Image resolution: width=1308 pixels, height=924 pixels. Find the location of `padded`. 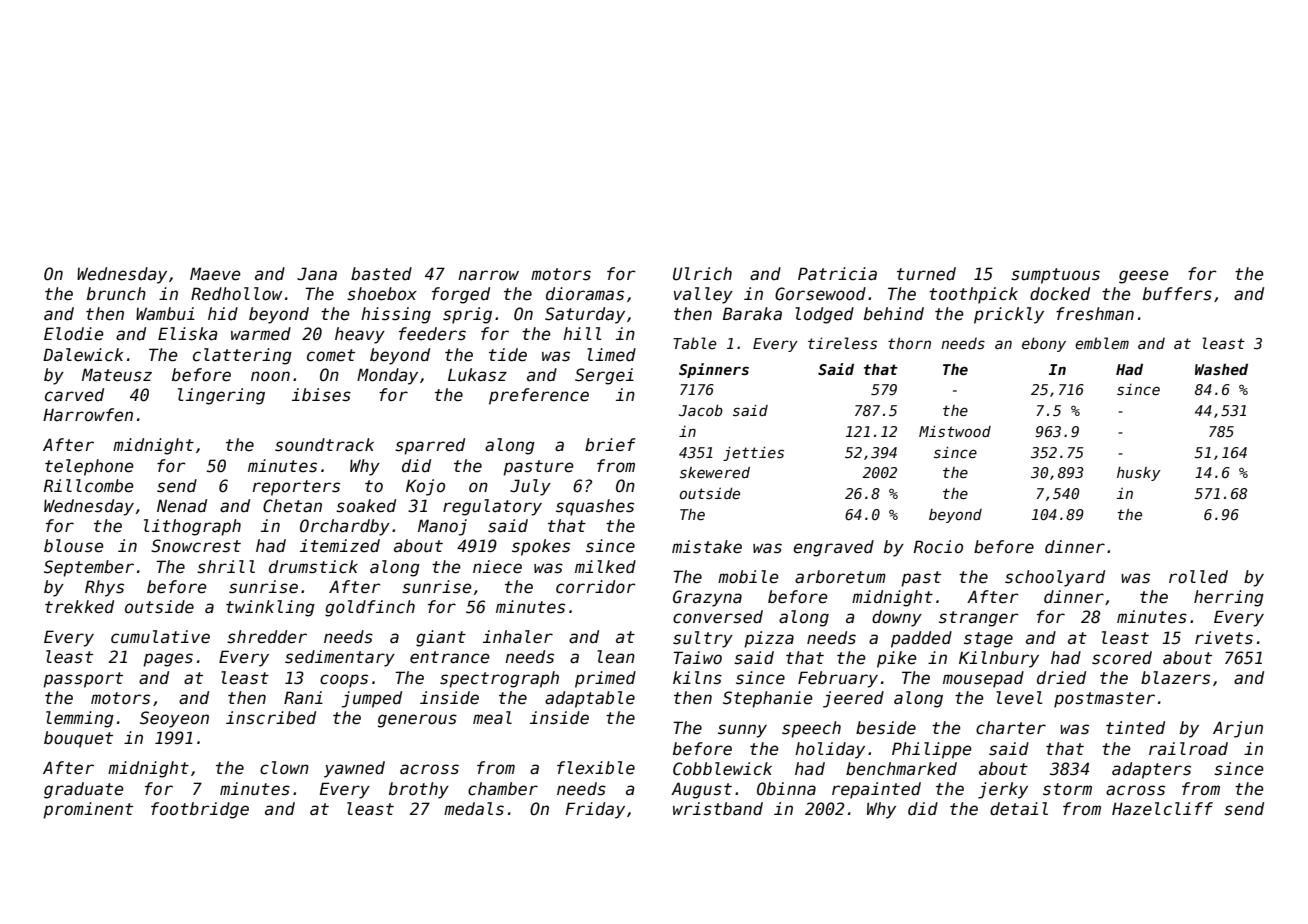

padded is located at coordinates (921, 639).
